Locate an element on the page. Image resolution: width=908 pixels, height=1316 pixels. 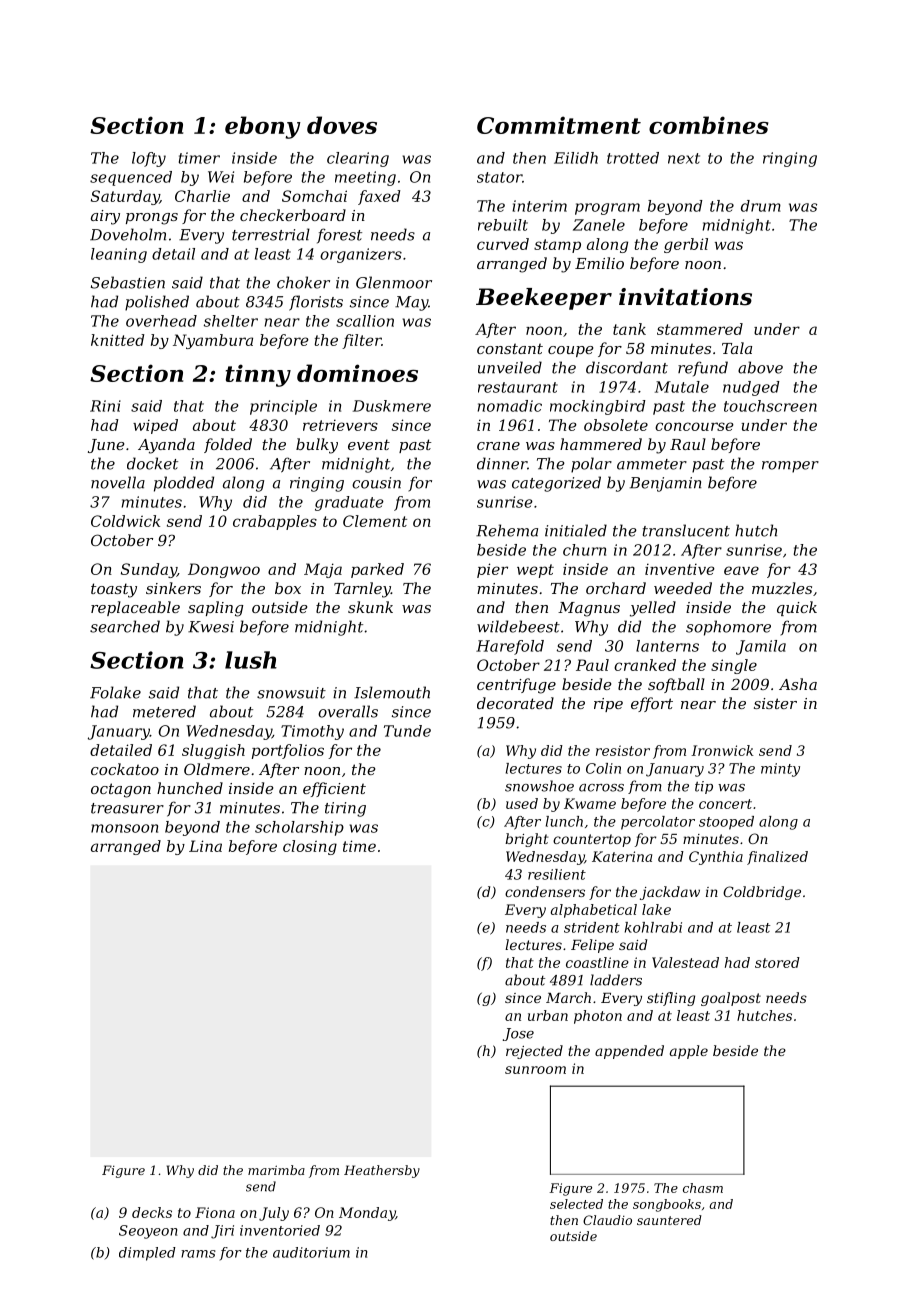
stifling is located at coordinates (671, 999).
